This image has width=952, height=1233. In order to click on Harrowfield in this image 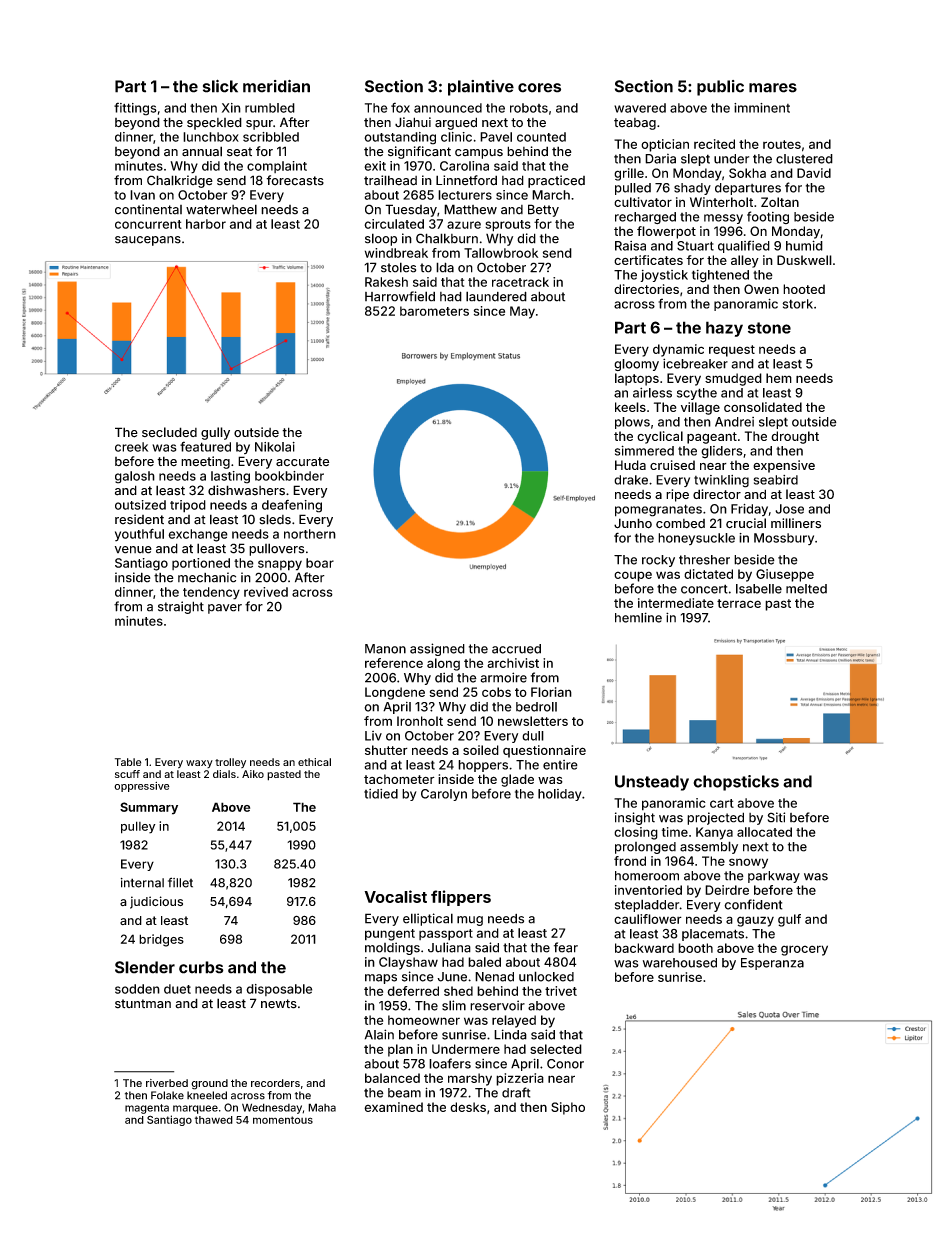, I will do `click(400, 296)`.
